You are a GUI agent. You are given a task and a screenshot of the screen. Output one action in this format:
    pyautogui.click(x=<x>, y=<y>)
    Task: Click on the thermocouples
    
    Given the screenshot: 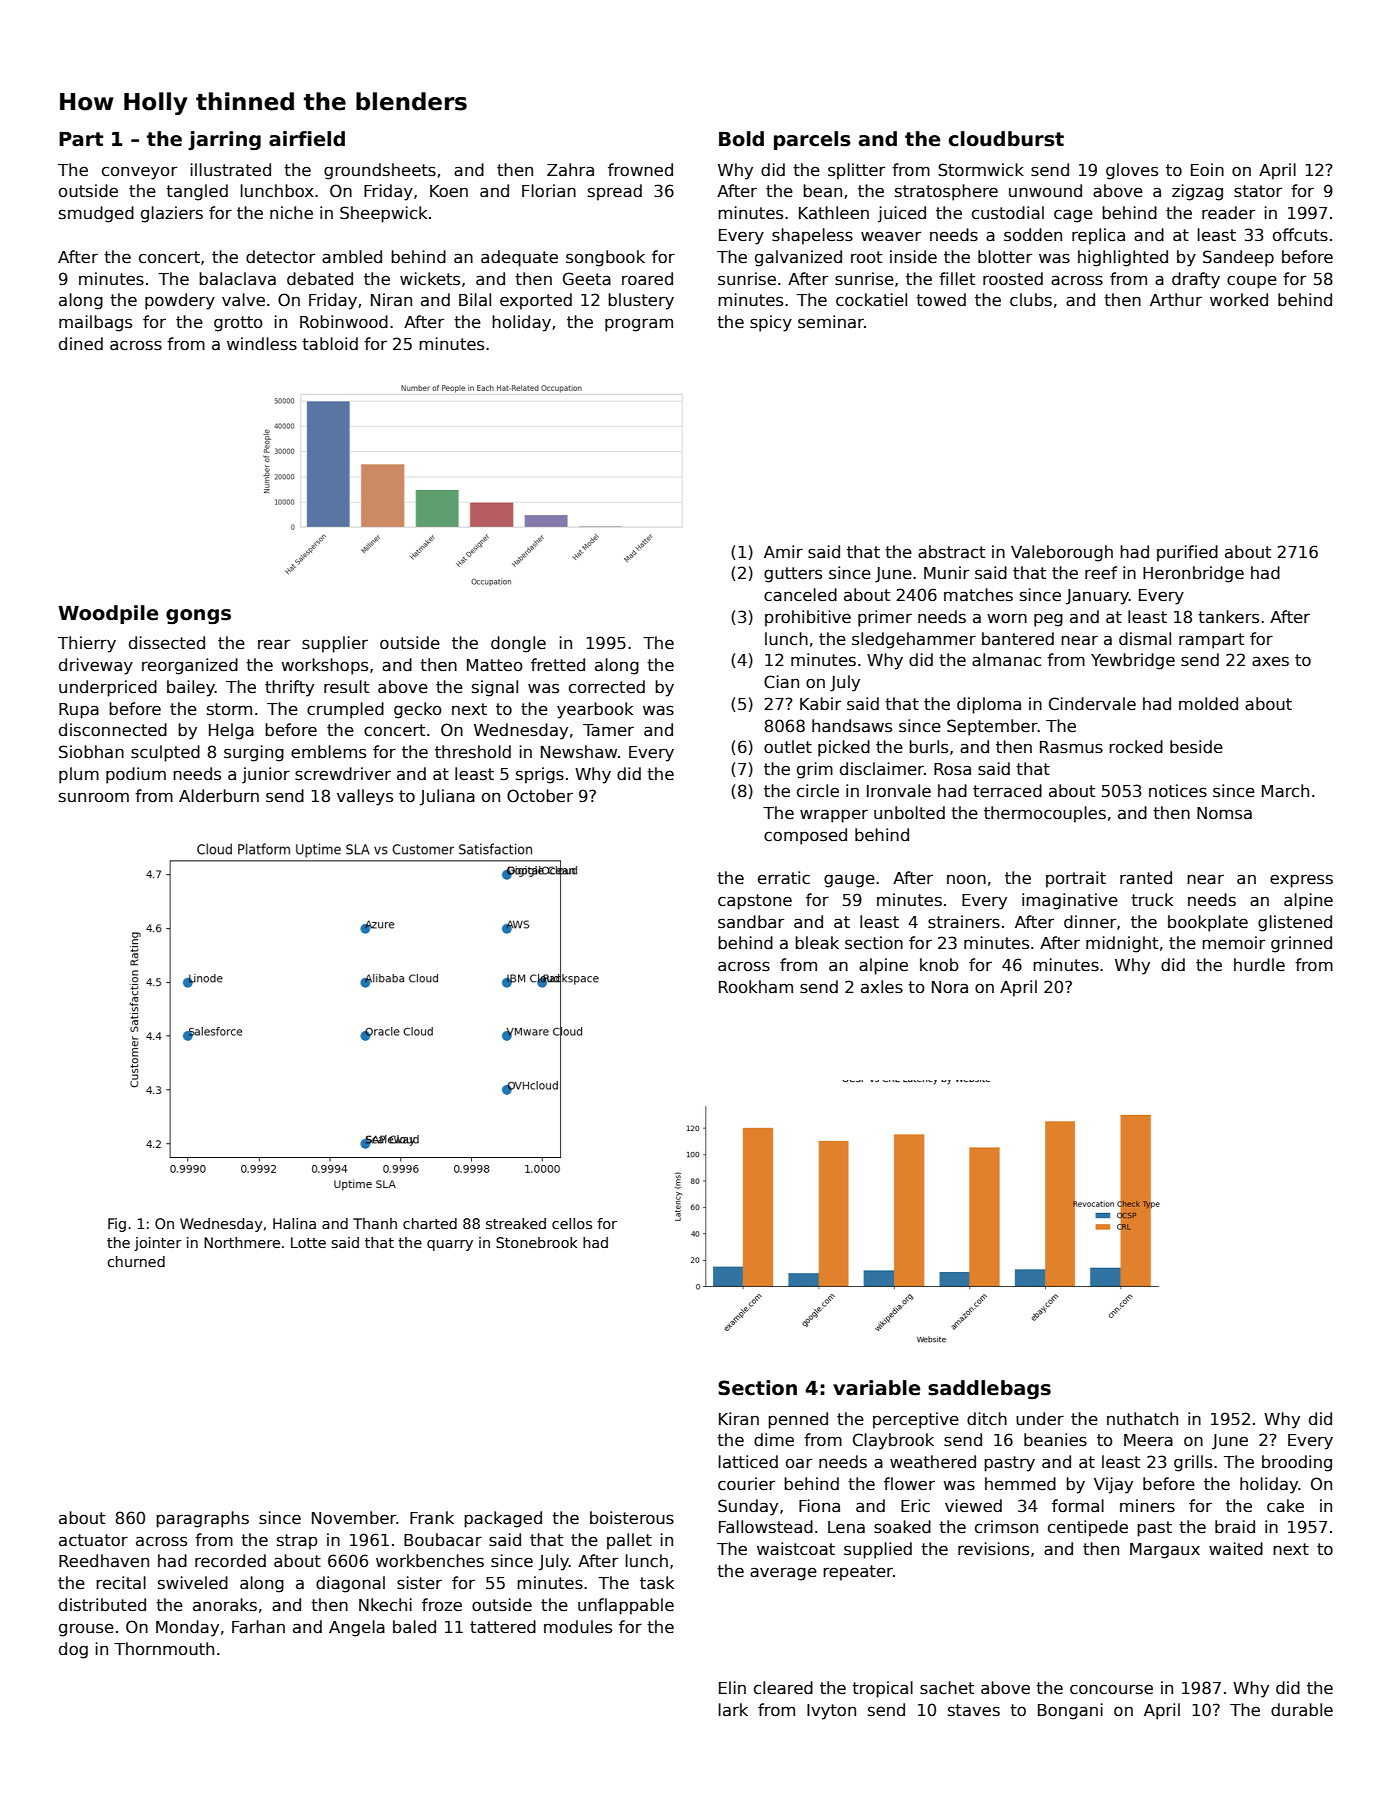 What is the action you would take?
    pyautogui.click(x=1045, y=814)
